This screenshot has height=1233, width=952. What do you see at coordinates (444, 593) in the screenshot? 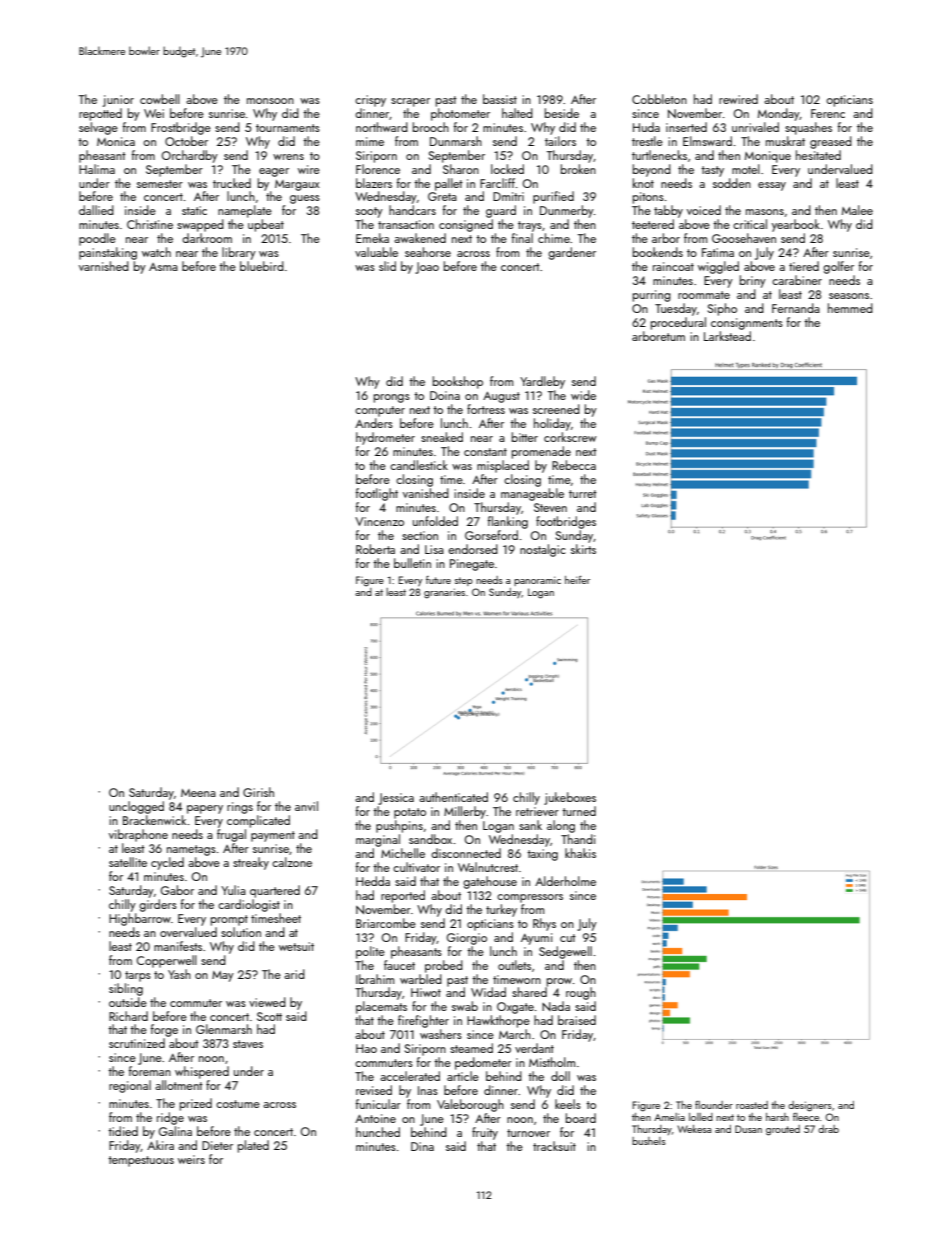
I see `granaries` at bounding box center [444, 593].
